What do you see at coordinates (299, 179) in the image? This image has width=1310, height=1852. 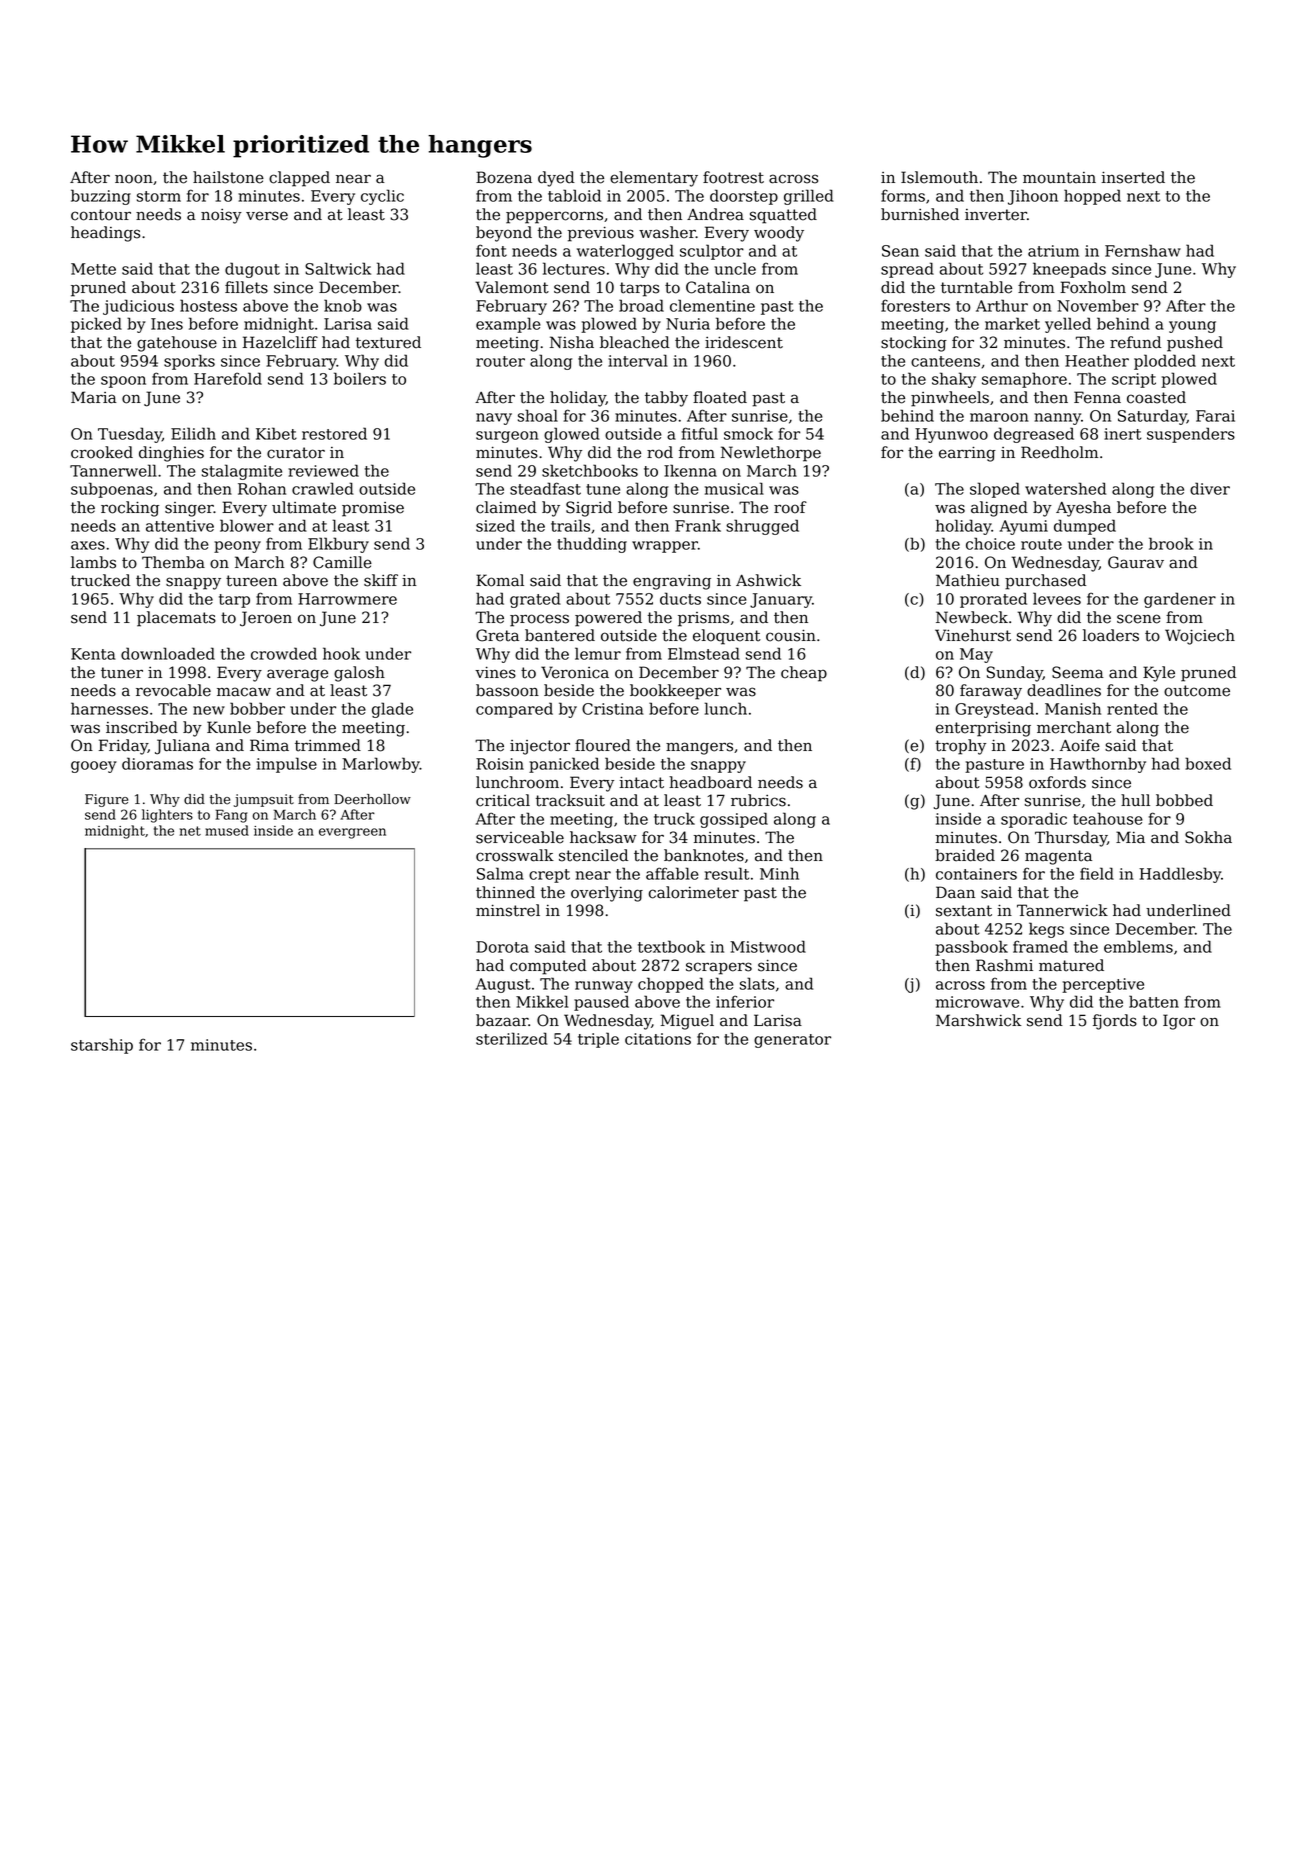 I see `clapped` at bounding box center [299, 179].
